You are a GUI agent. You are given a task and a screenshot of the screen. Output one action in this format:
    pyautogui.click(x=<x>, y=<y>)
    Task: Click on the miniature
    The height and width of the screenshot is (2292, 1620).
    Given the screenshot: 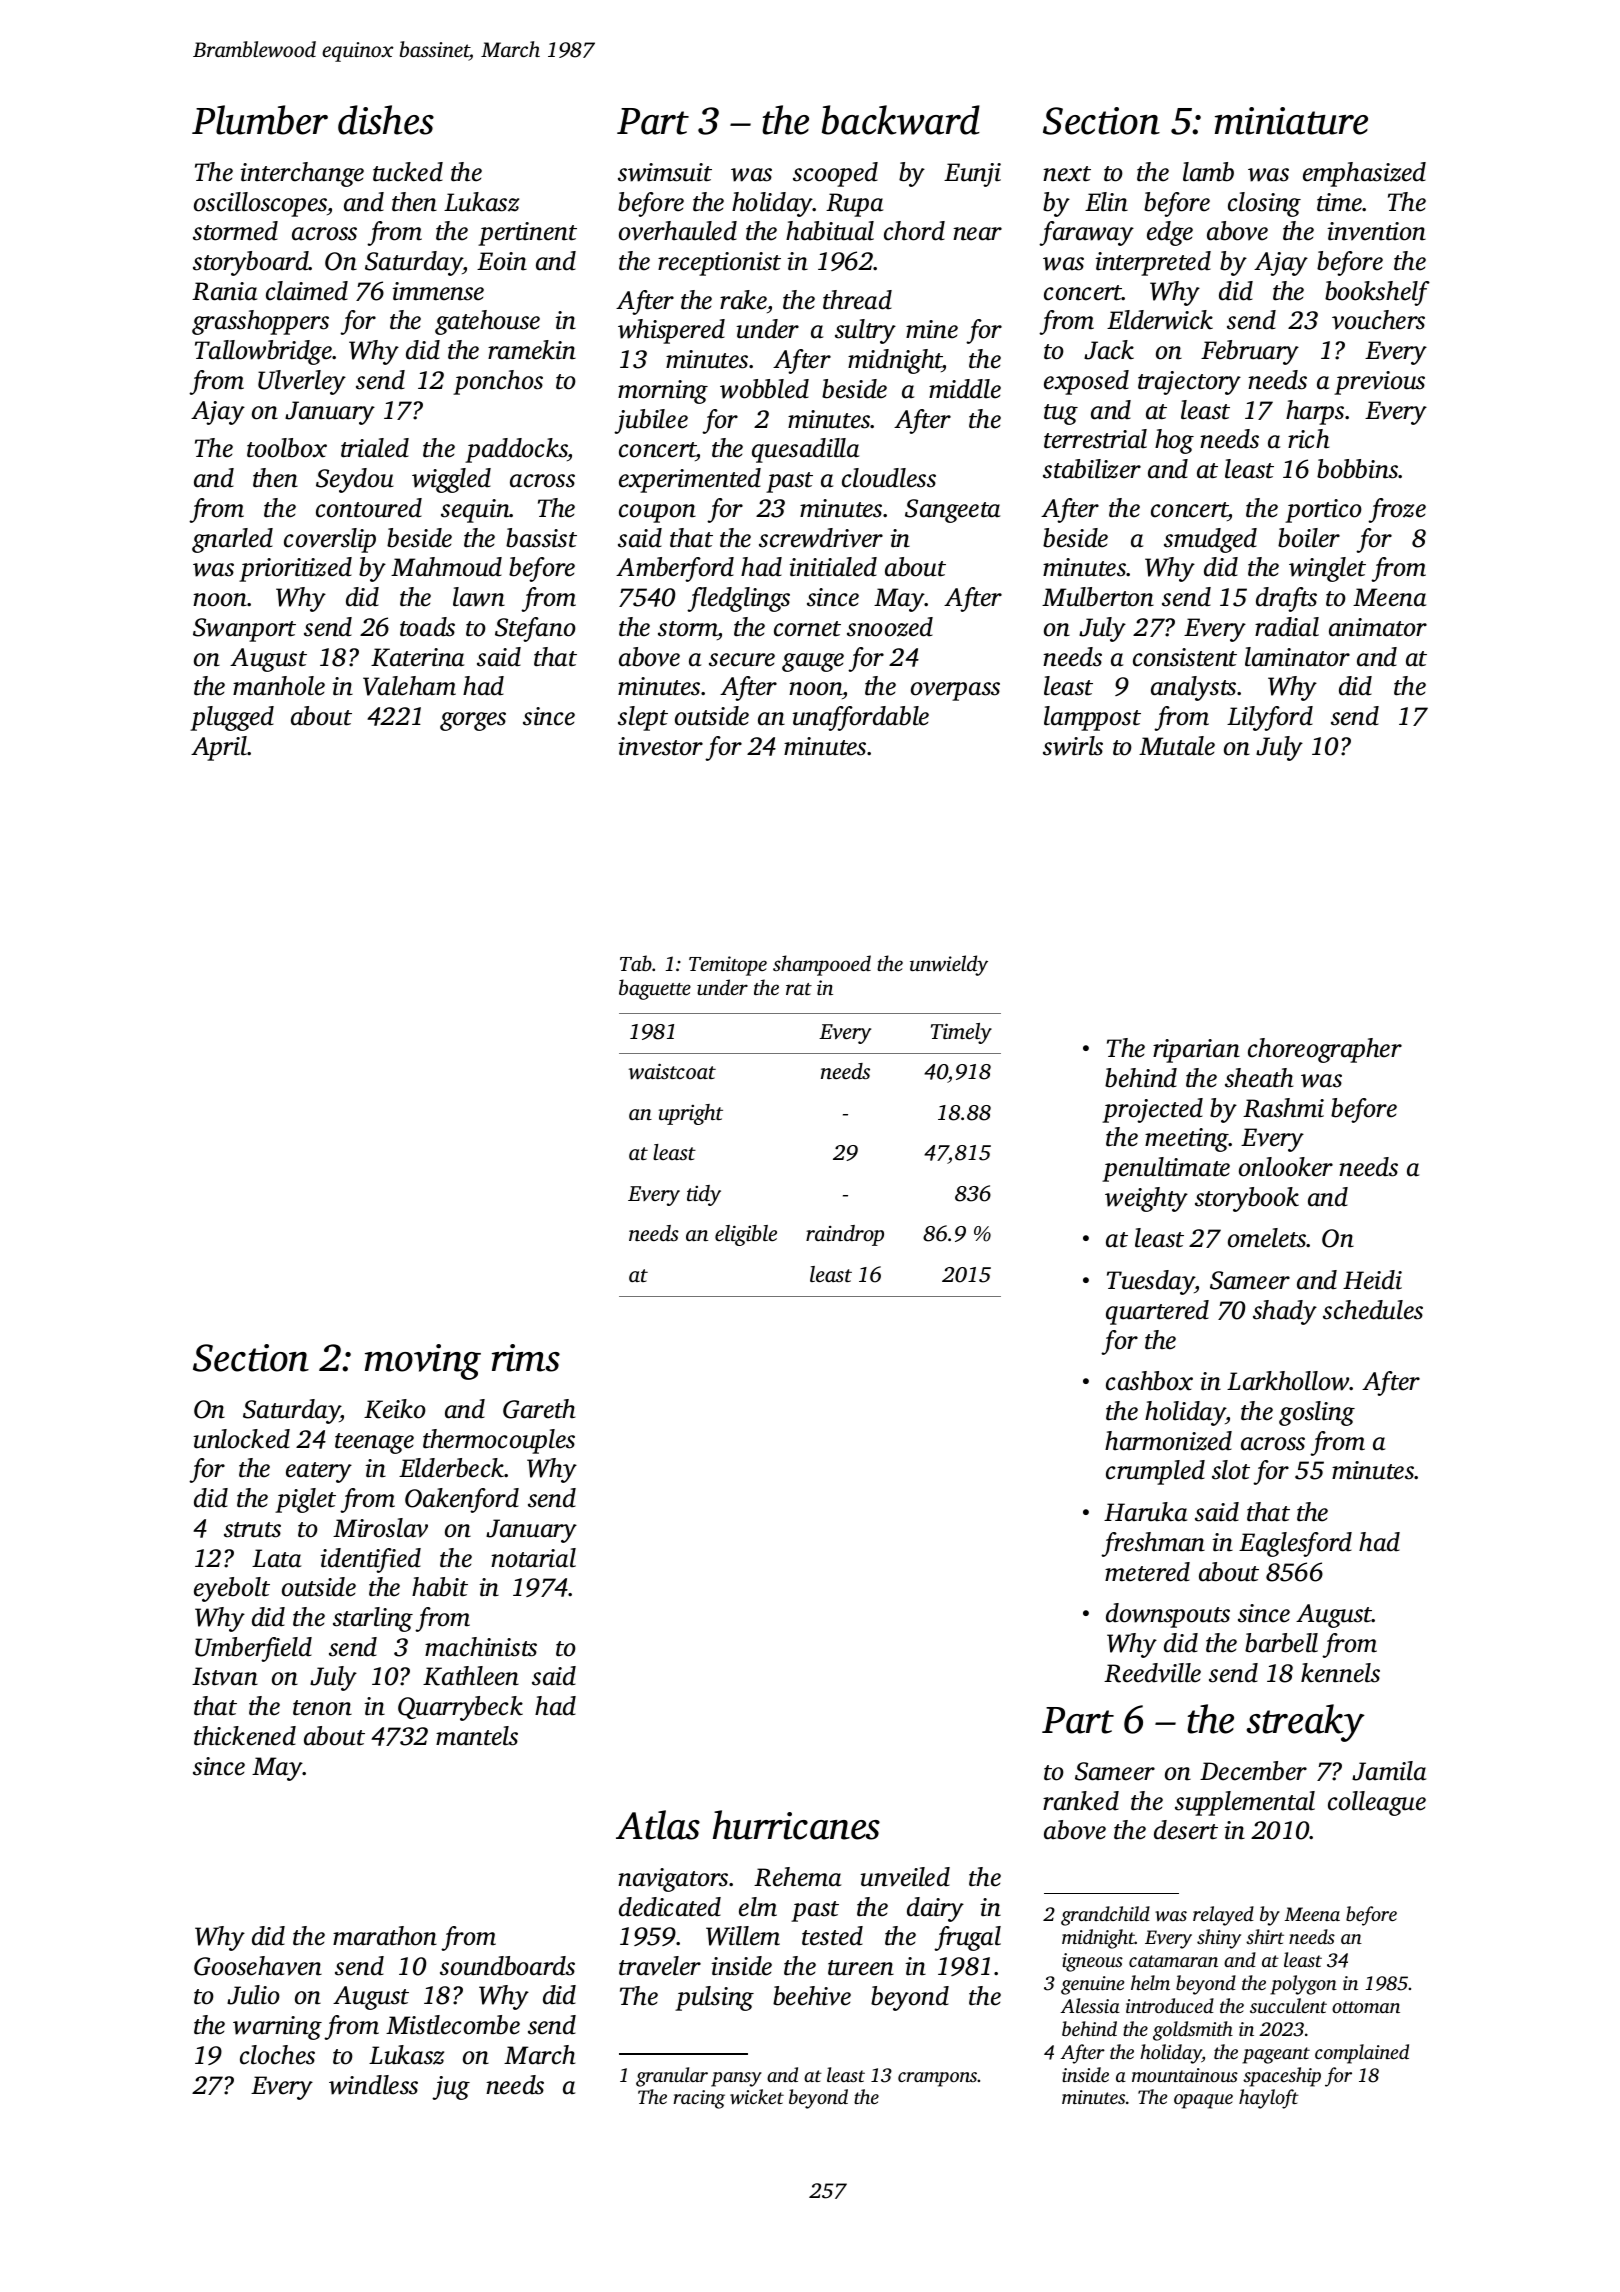 What is the action you would take?
    pyautogui.click(x=1291, y=121)
